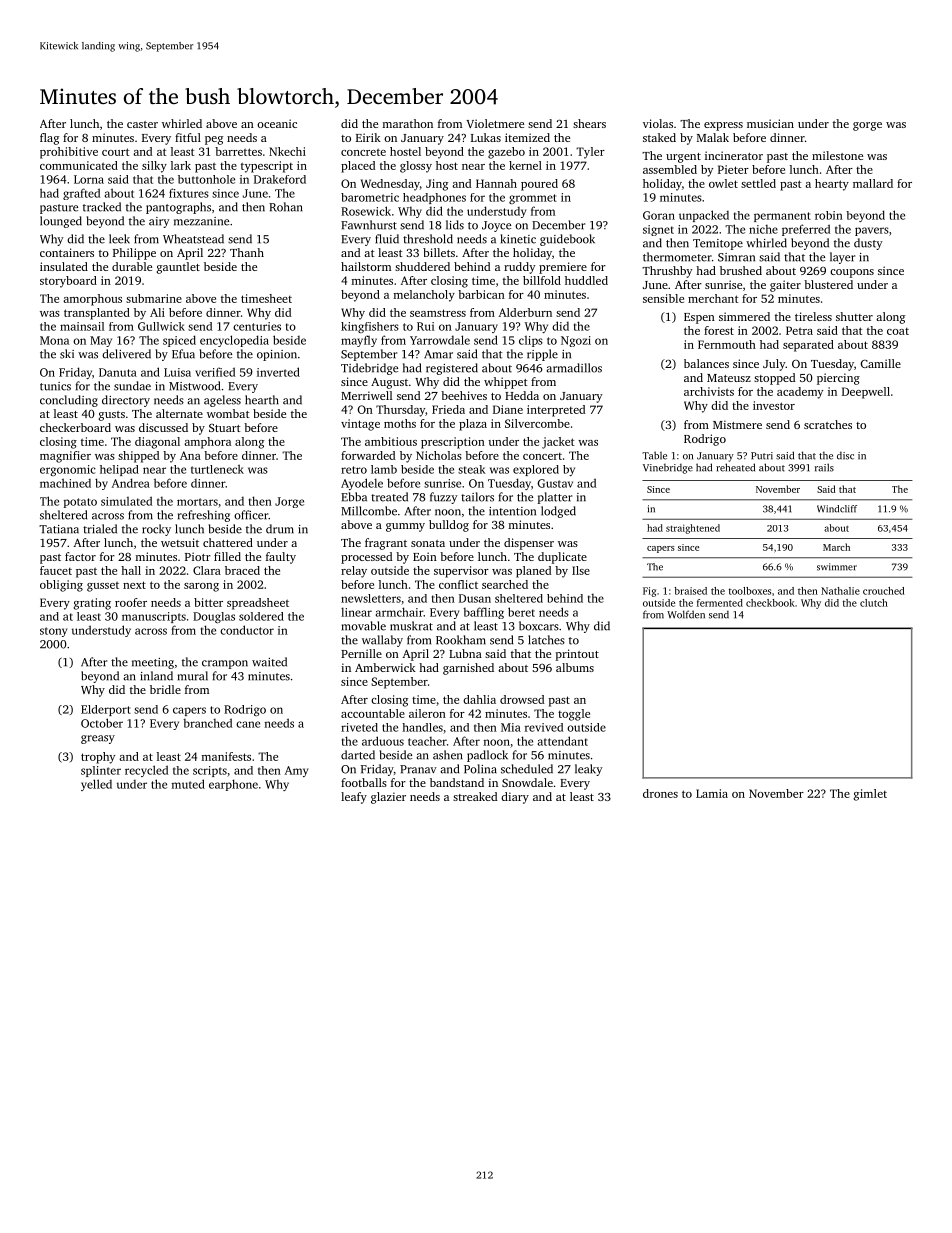  Describe the element at coordinates (658, 123) in the document. I see `violas` at that location.
